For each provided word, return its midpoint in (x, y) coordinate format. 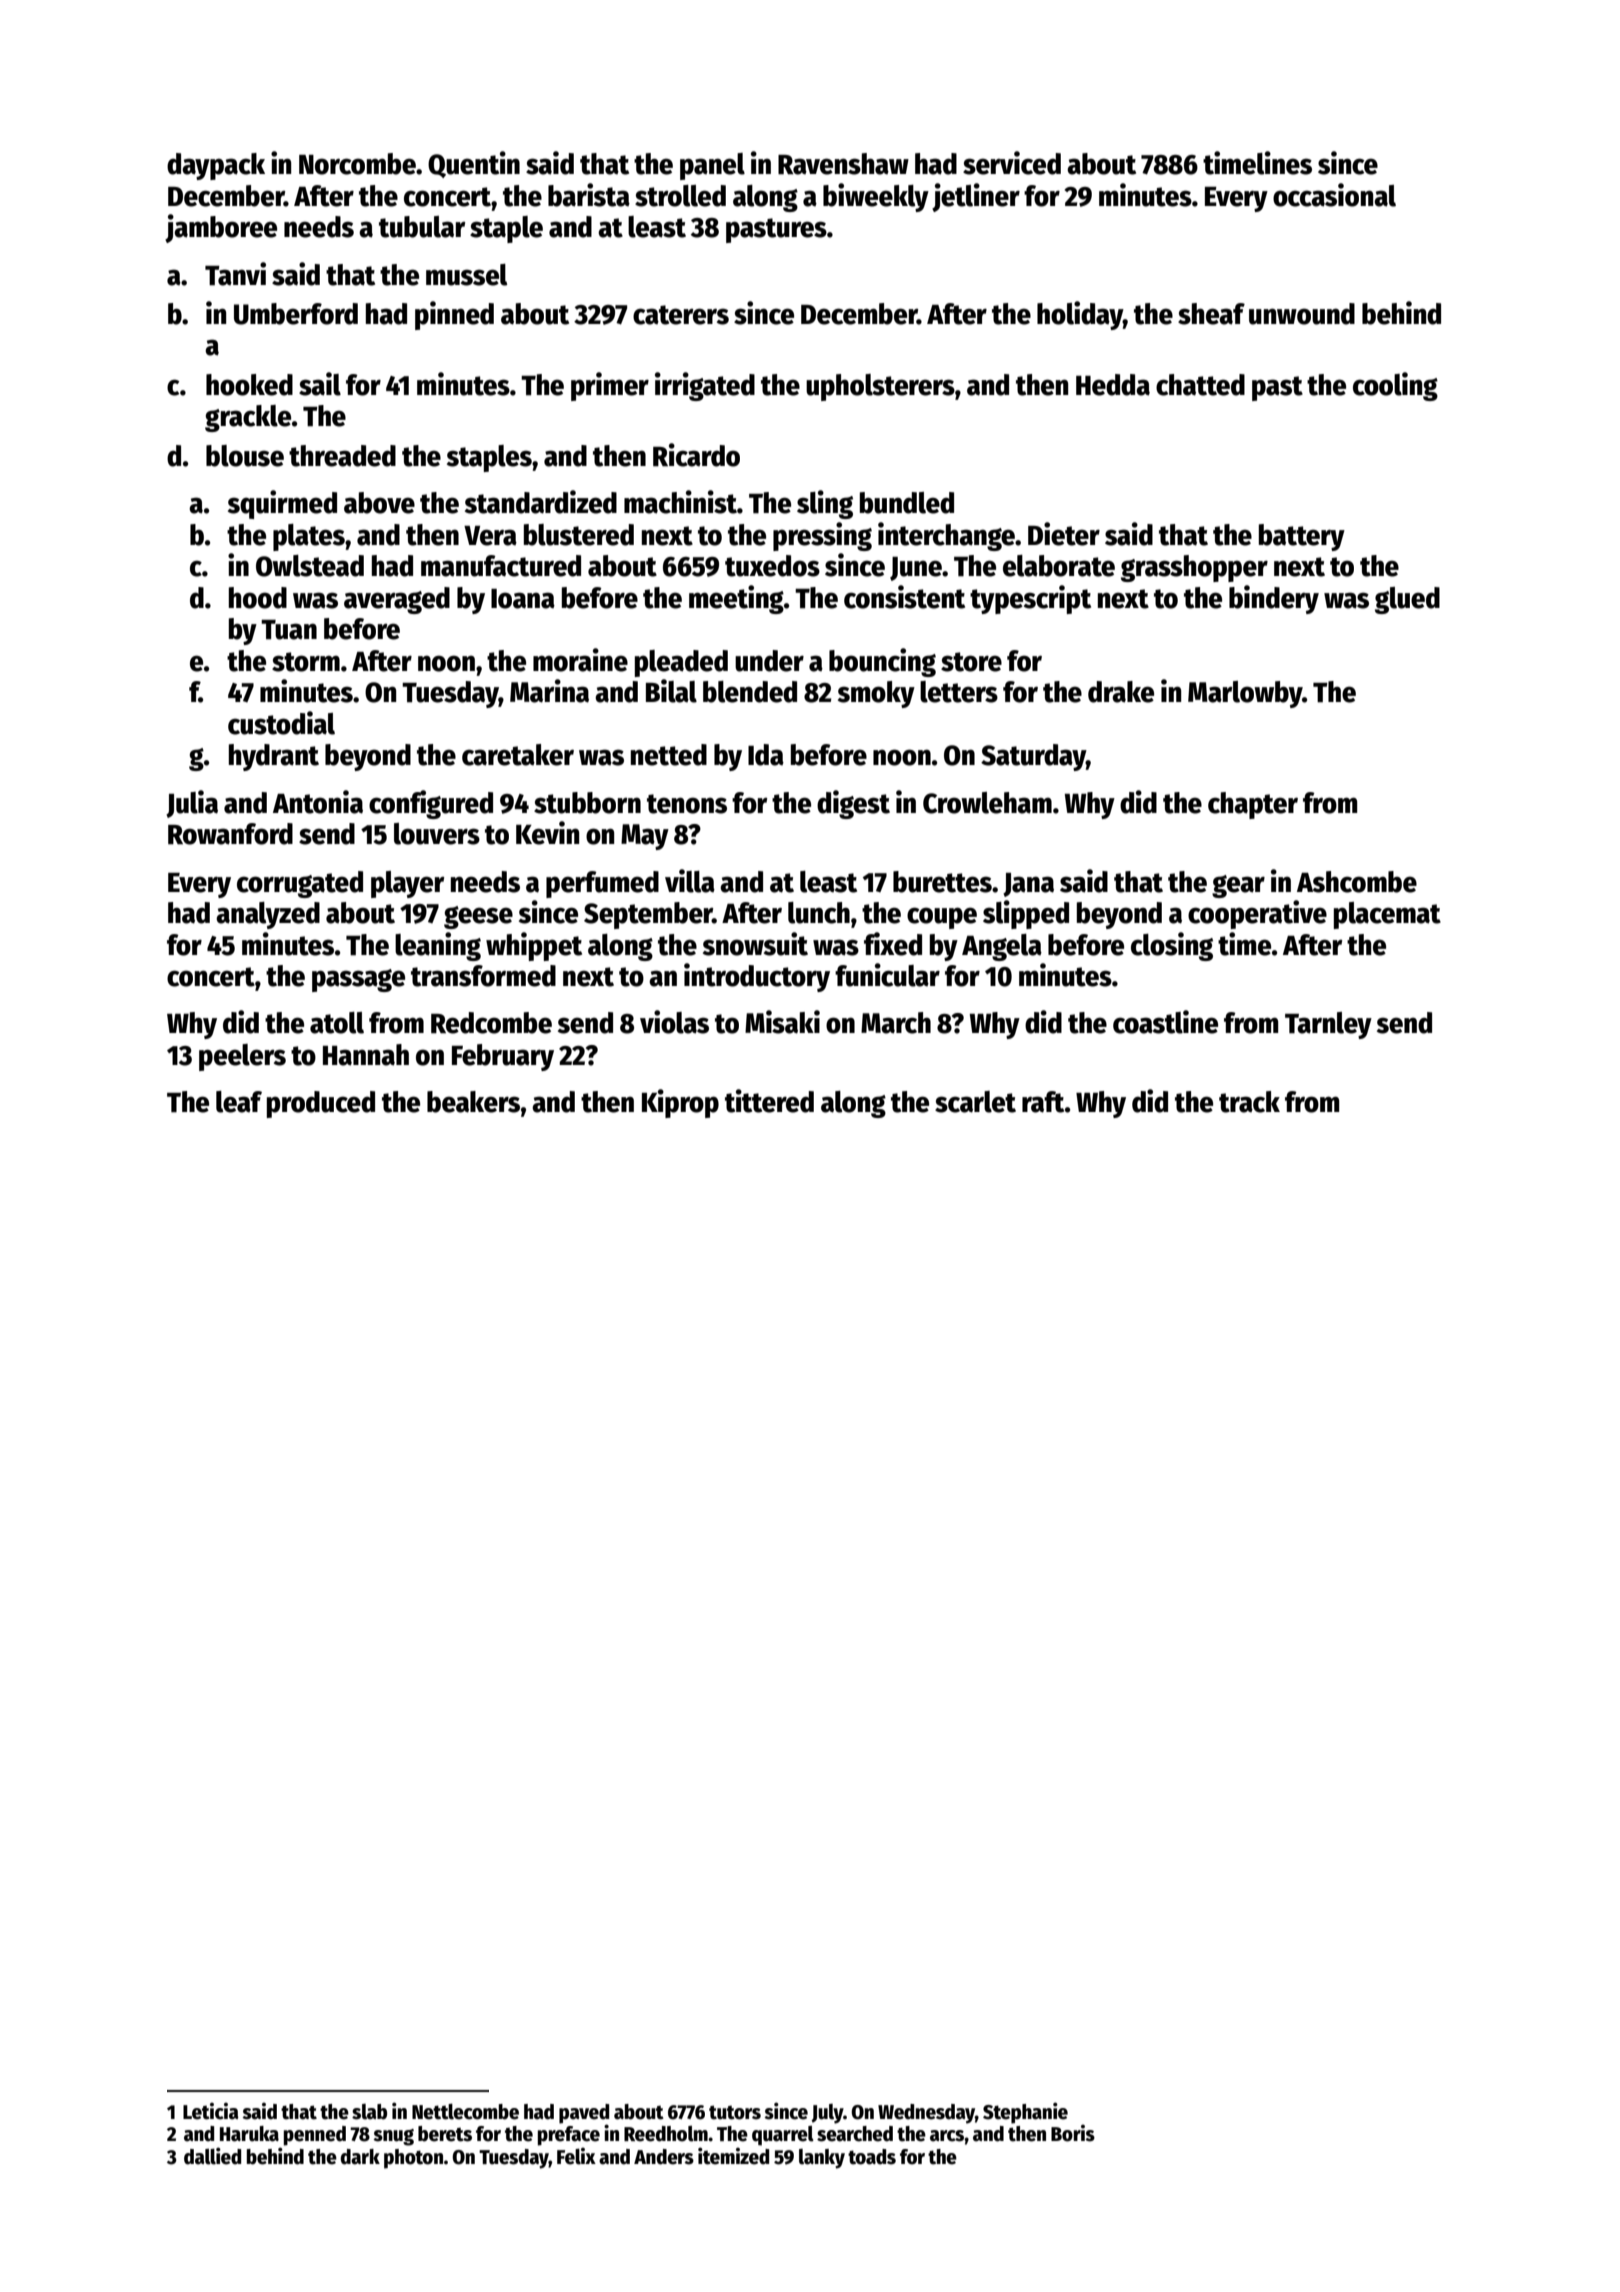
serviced (1012, 163)
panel (712, 166)
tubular (422, 227)
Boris (1073, 2133)
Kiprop (680, 1103)
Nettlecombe (465, 2112)
